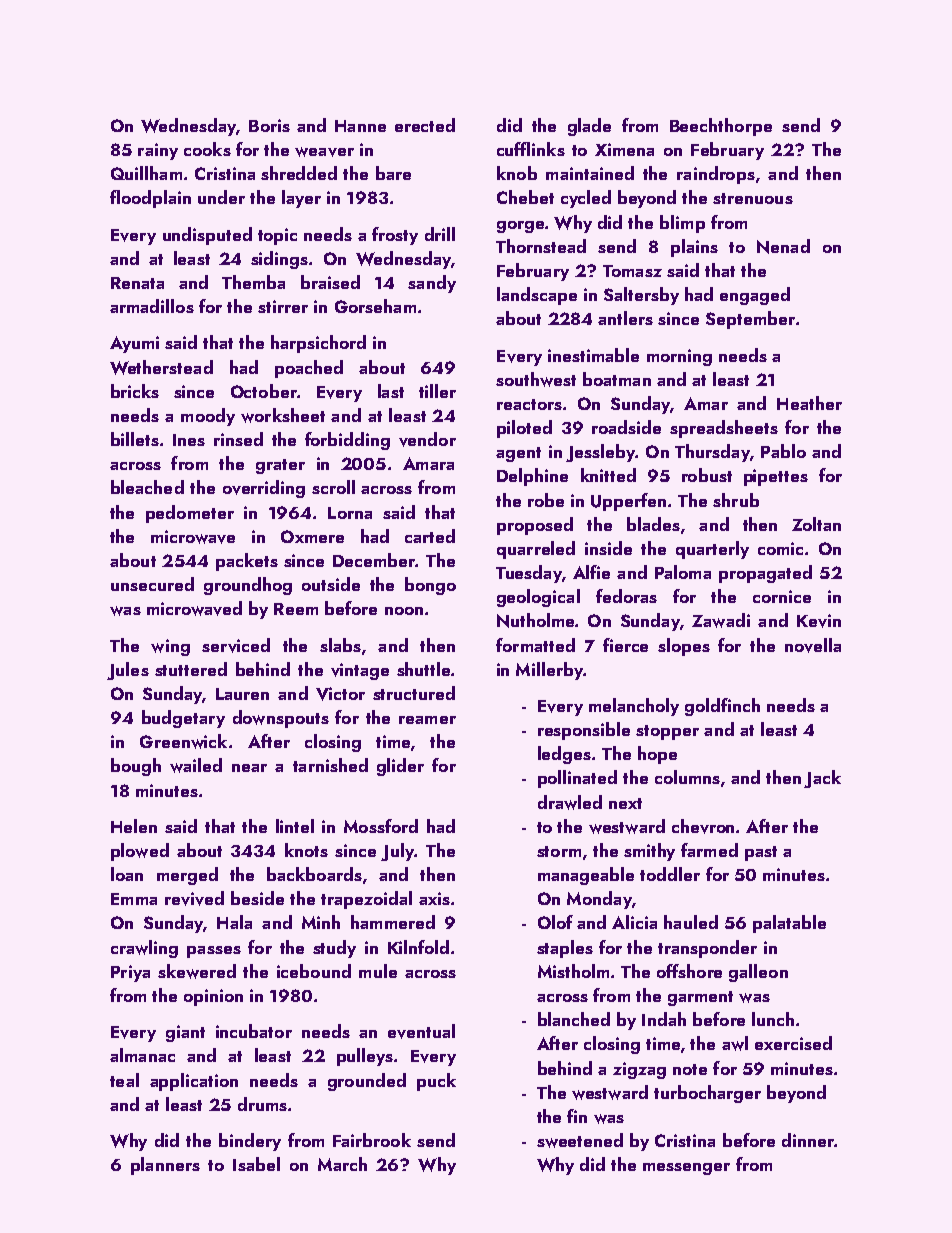  Describe the element at coordinates (128, 671) in the screenshot. I see `Jules` at that location.
